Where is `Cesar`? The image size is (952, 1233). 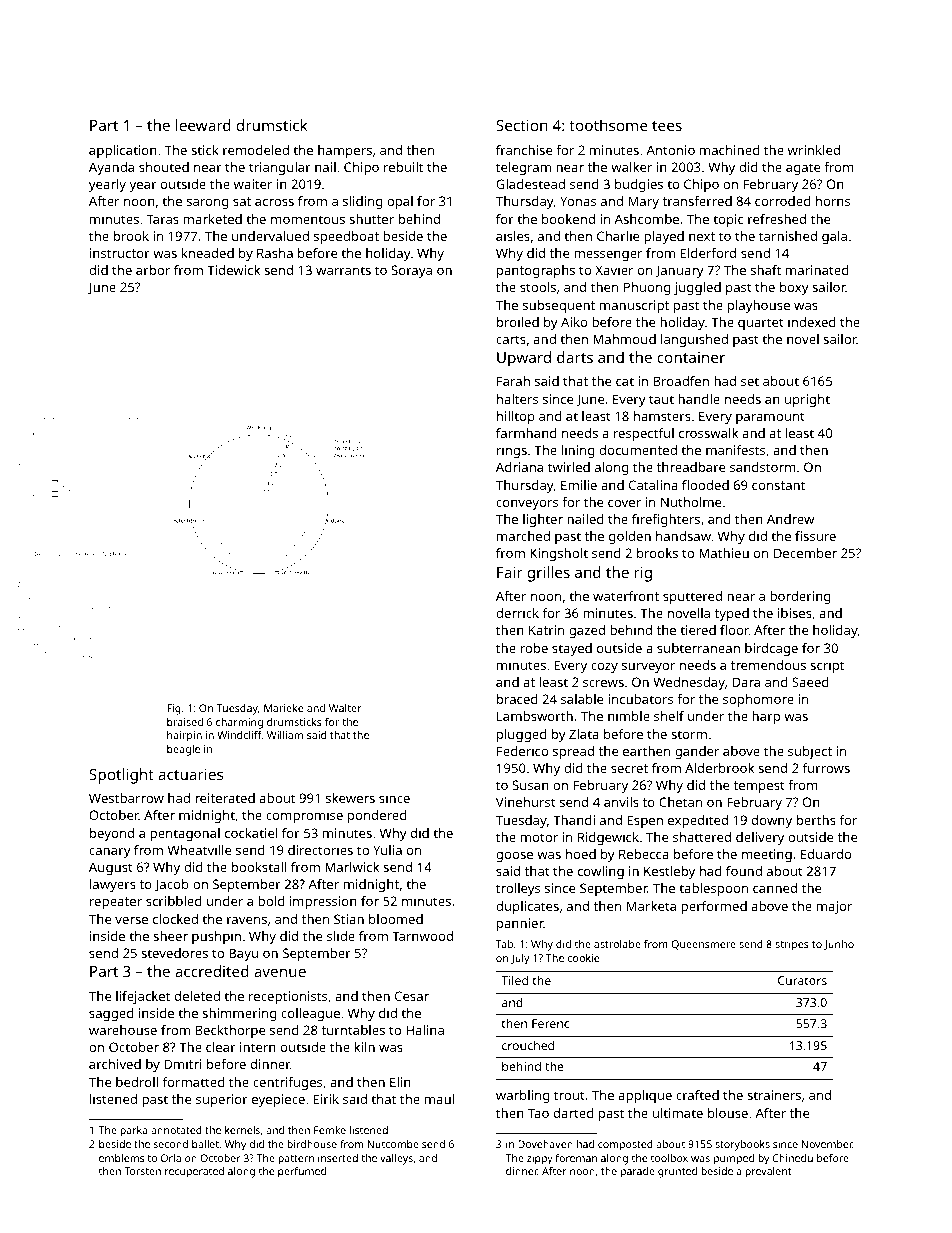 Cesar is located at coordinates (412, 996).
